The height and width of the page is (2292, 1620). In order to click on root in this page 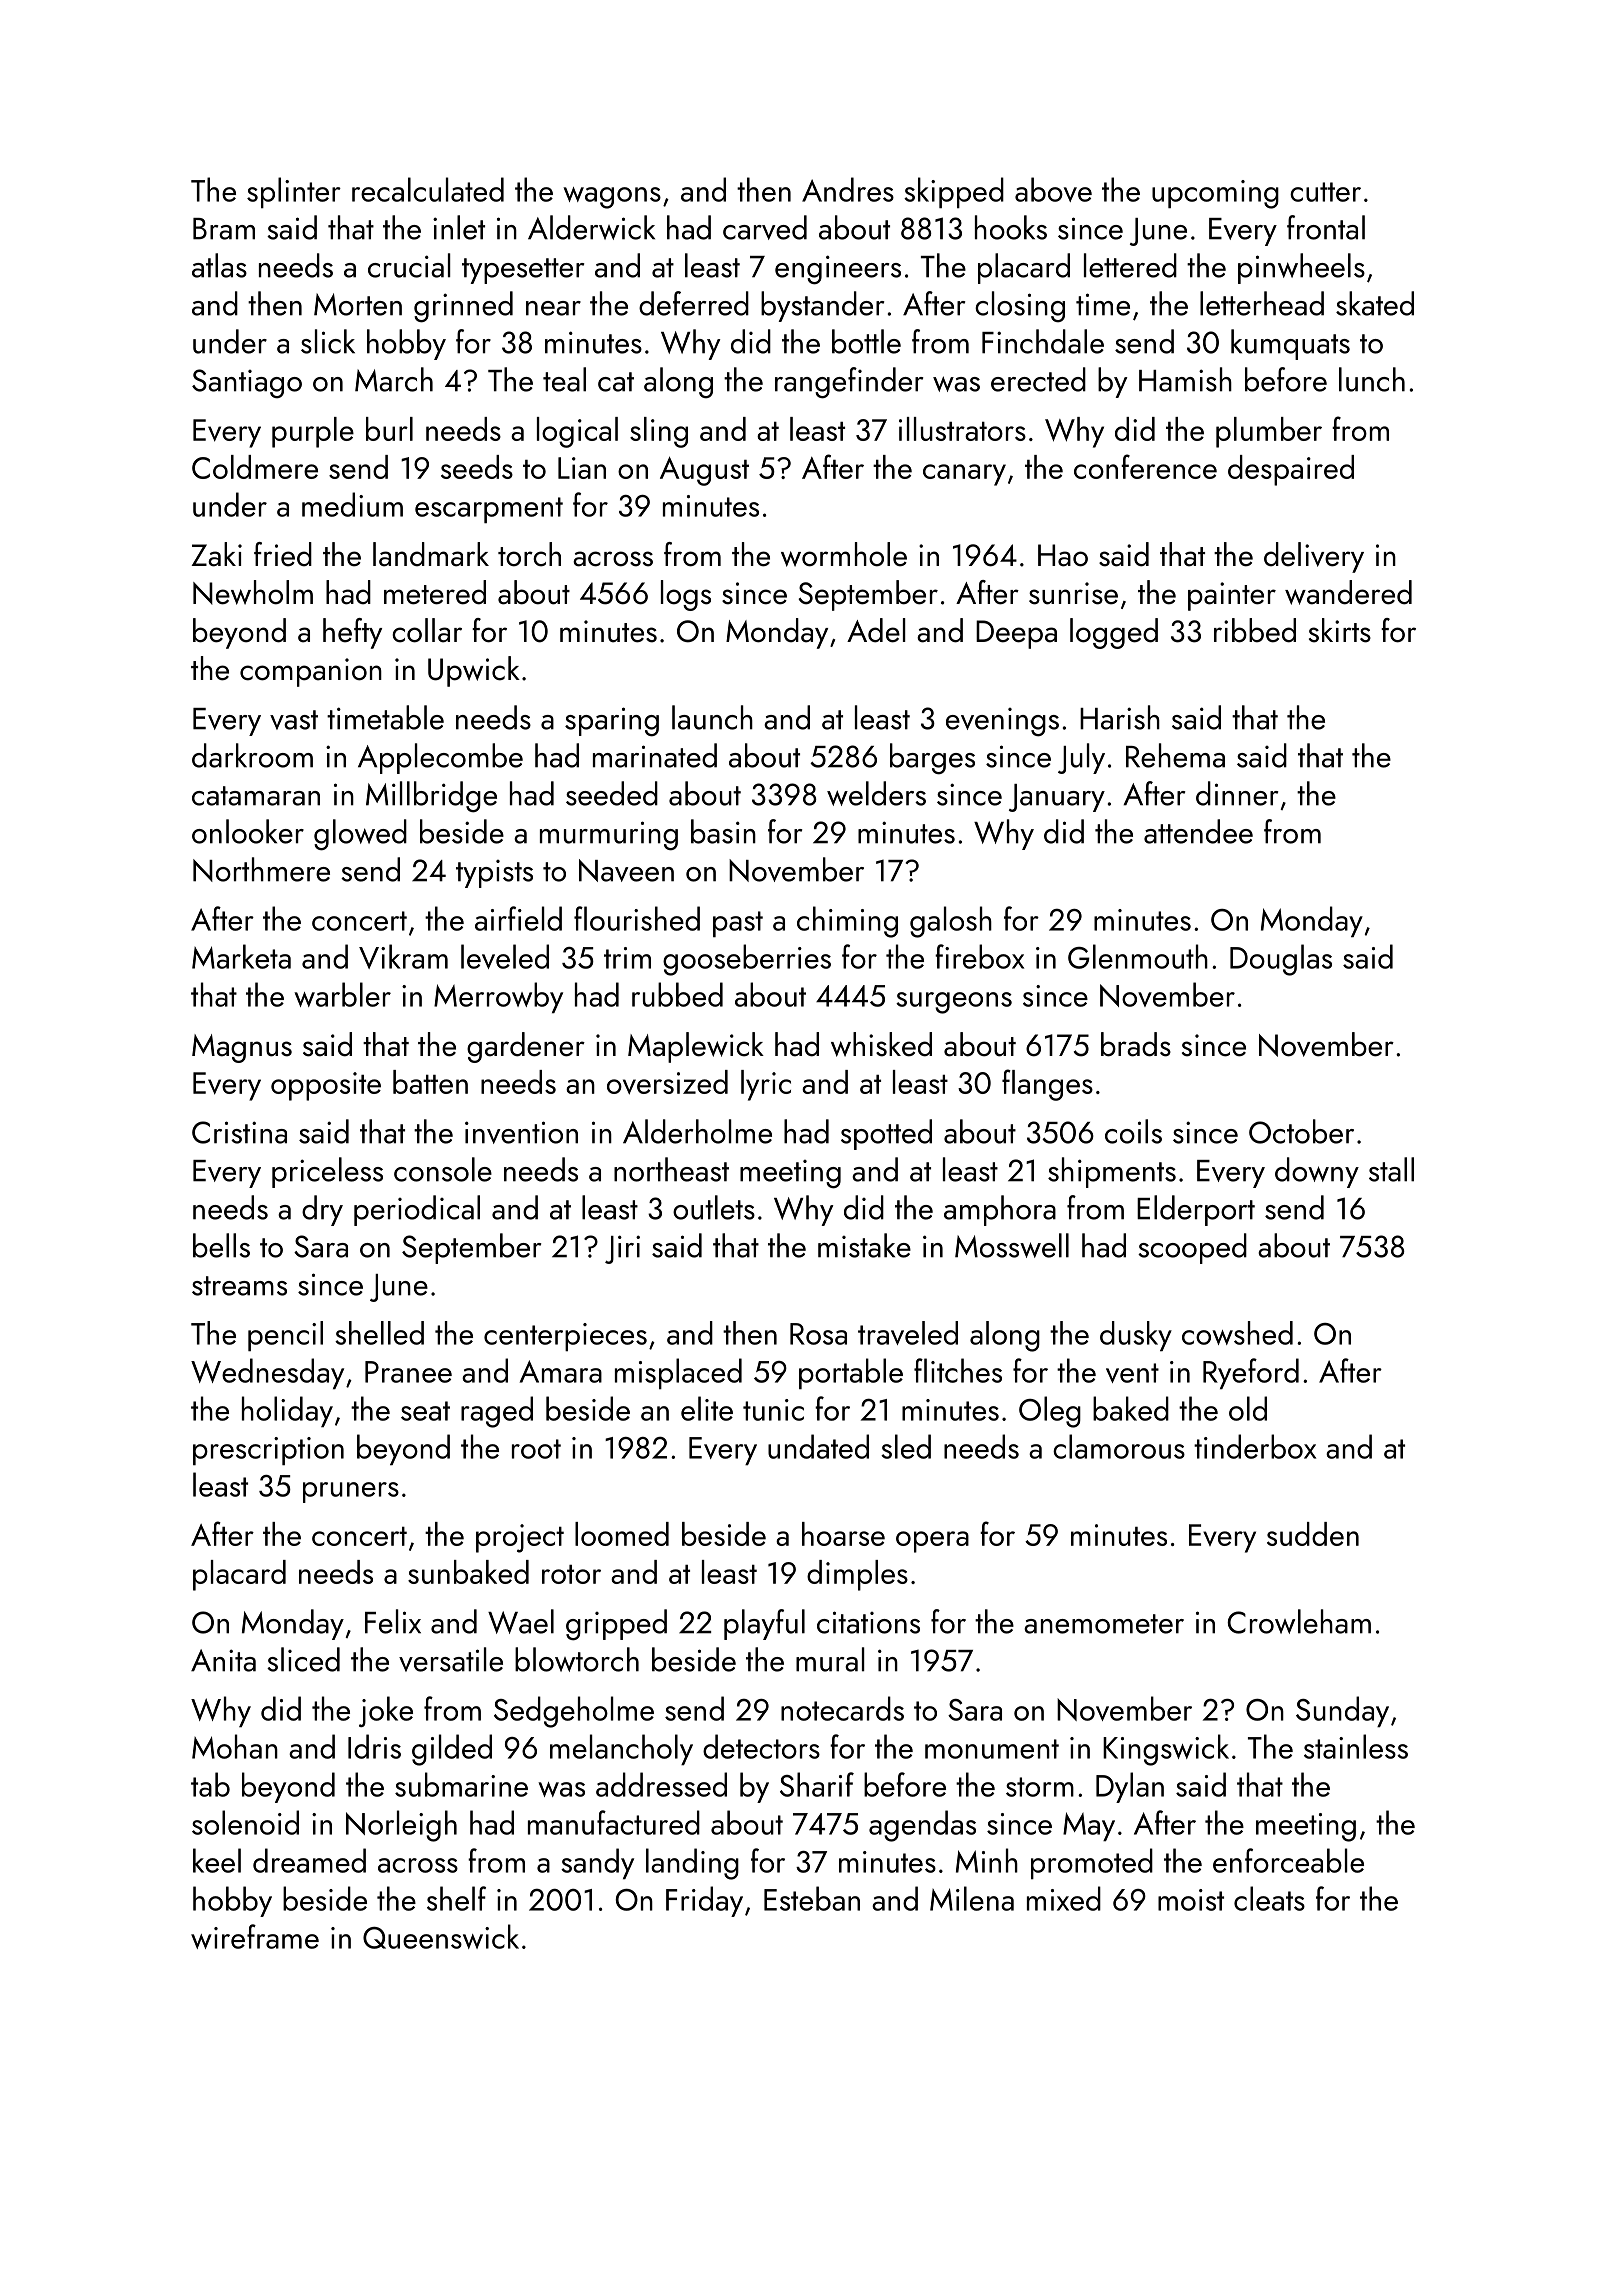, I will do `click(536, 1449)`.
